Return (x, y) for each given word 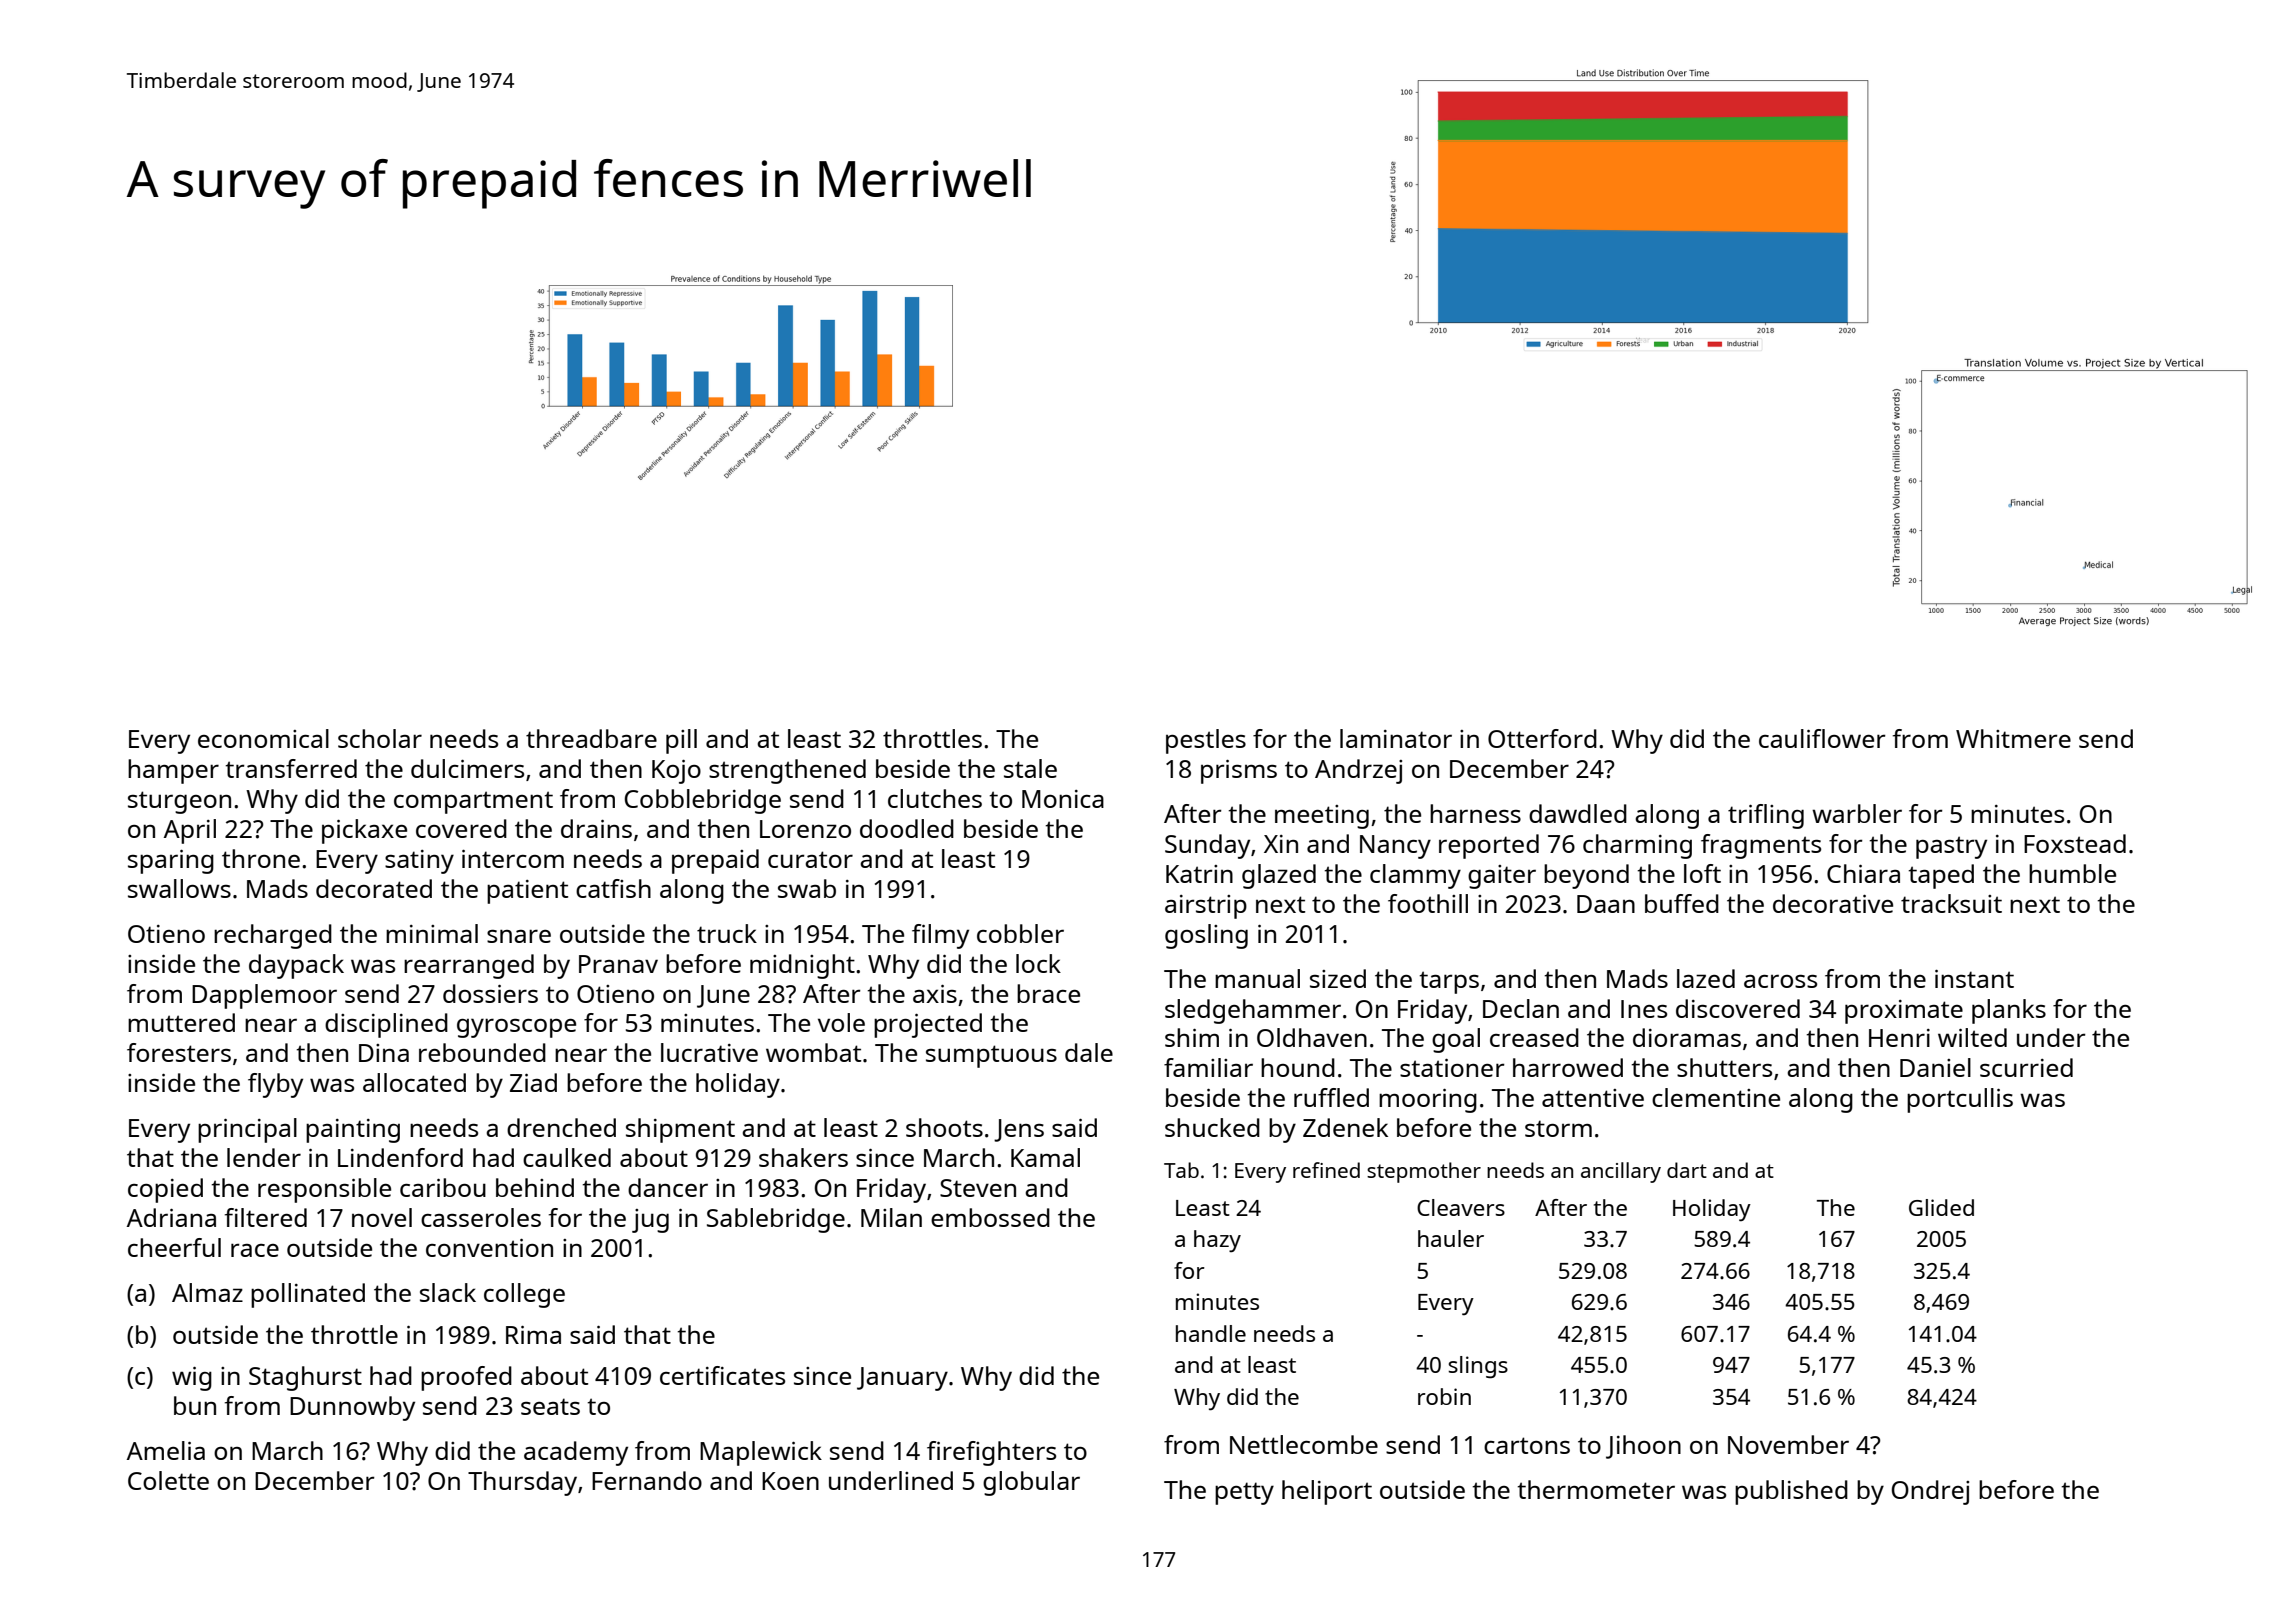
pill (681, 741)
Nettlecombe (1304, 1444)
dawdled (1578, 813)
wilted (1972, 1037)
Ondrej (1930, 1492)
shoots (944, 1127)
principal (247, 1130)
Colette (168, 1480)
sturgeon (179, 802)
